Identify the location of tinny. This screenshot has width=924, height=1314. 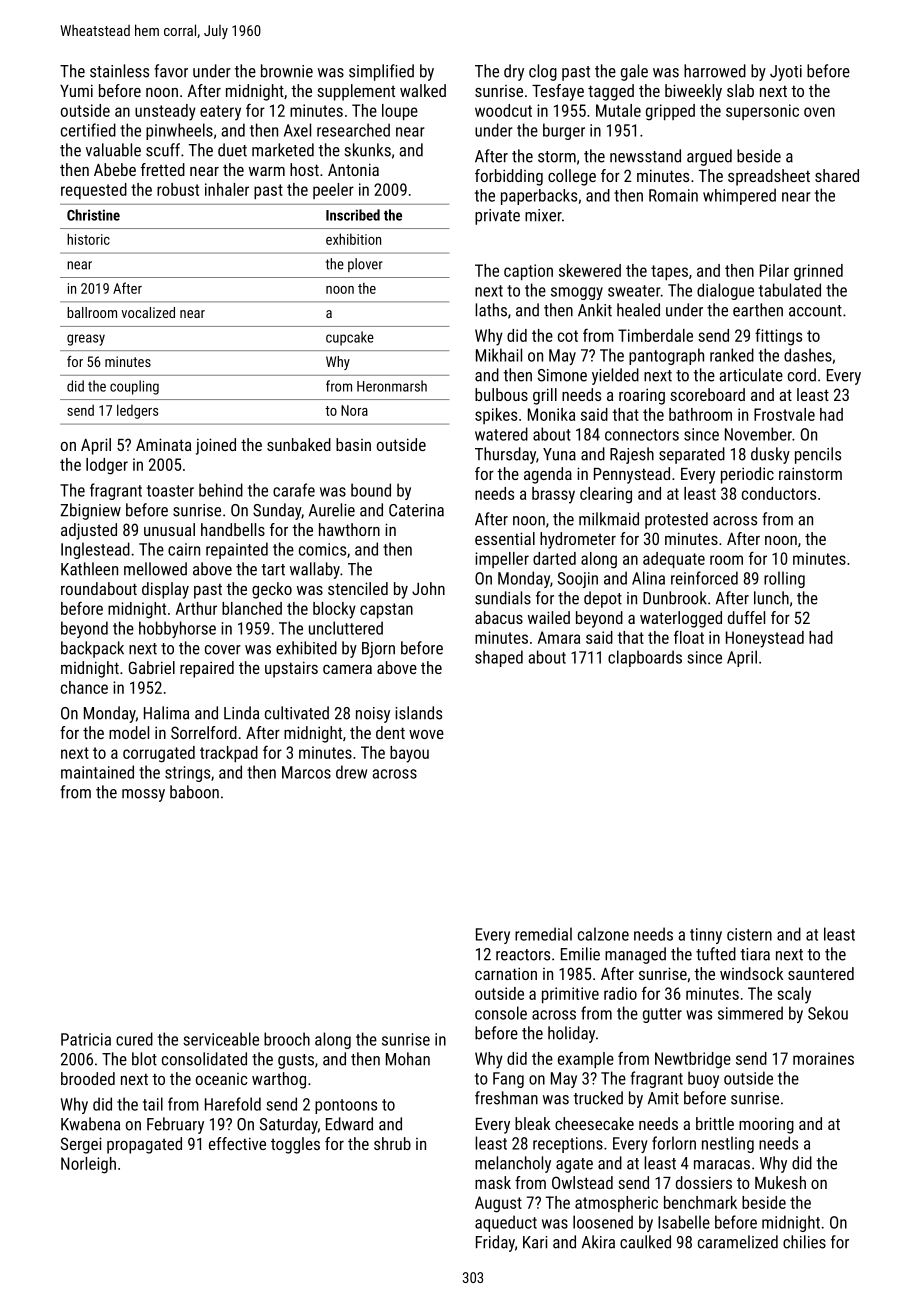
(706, 936).
